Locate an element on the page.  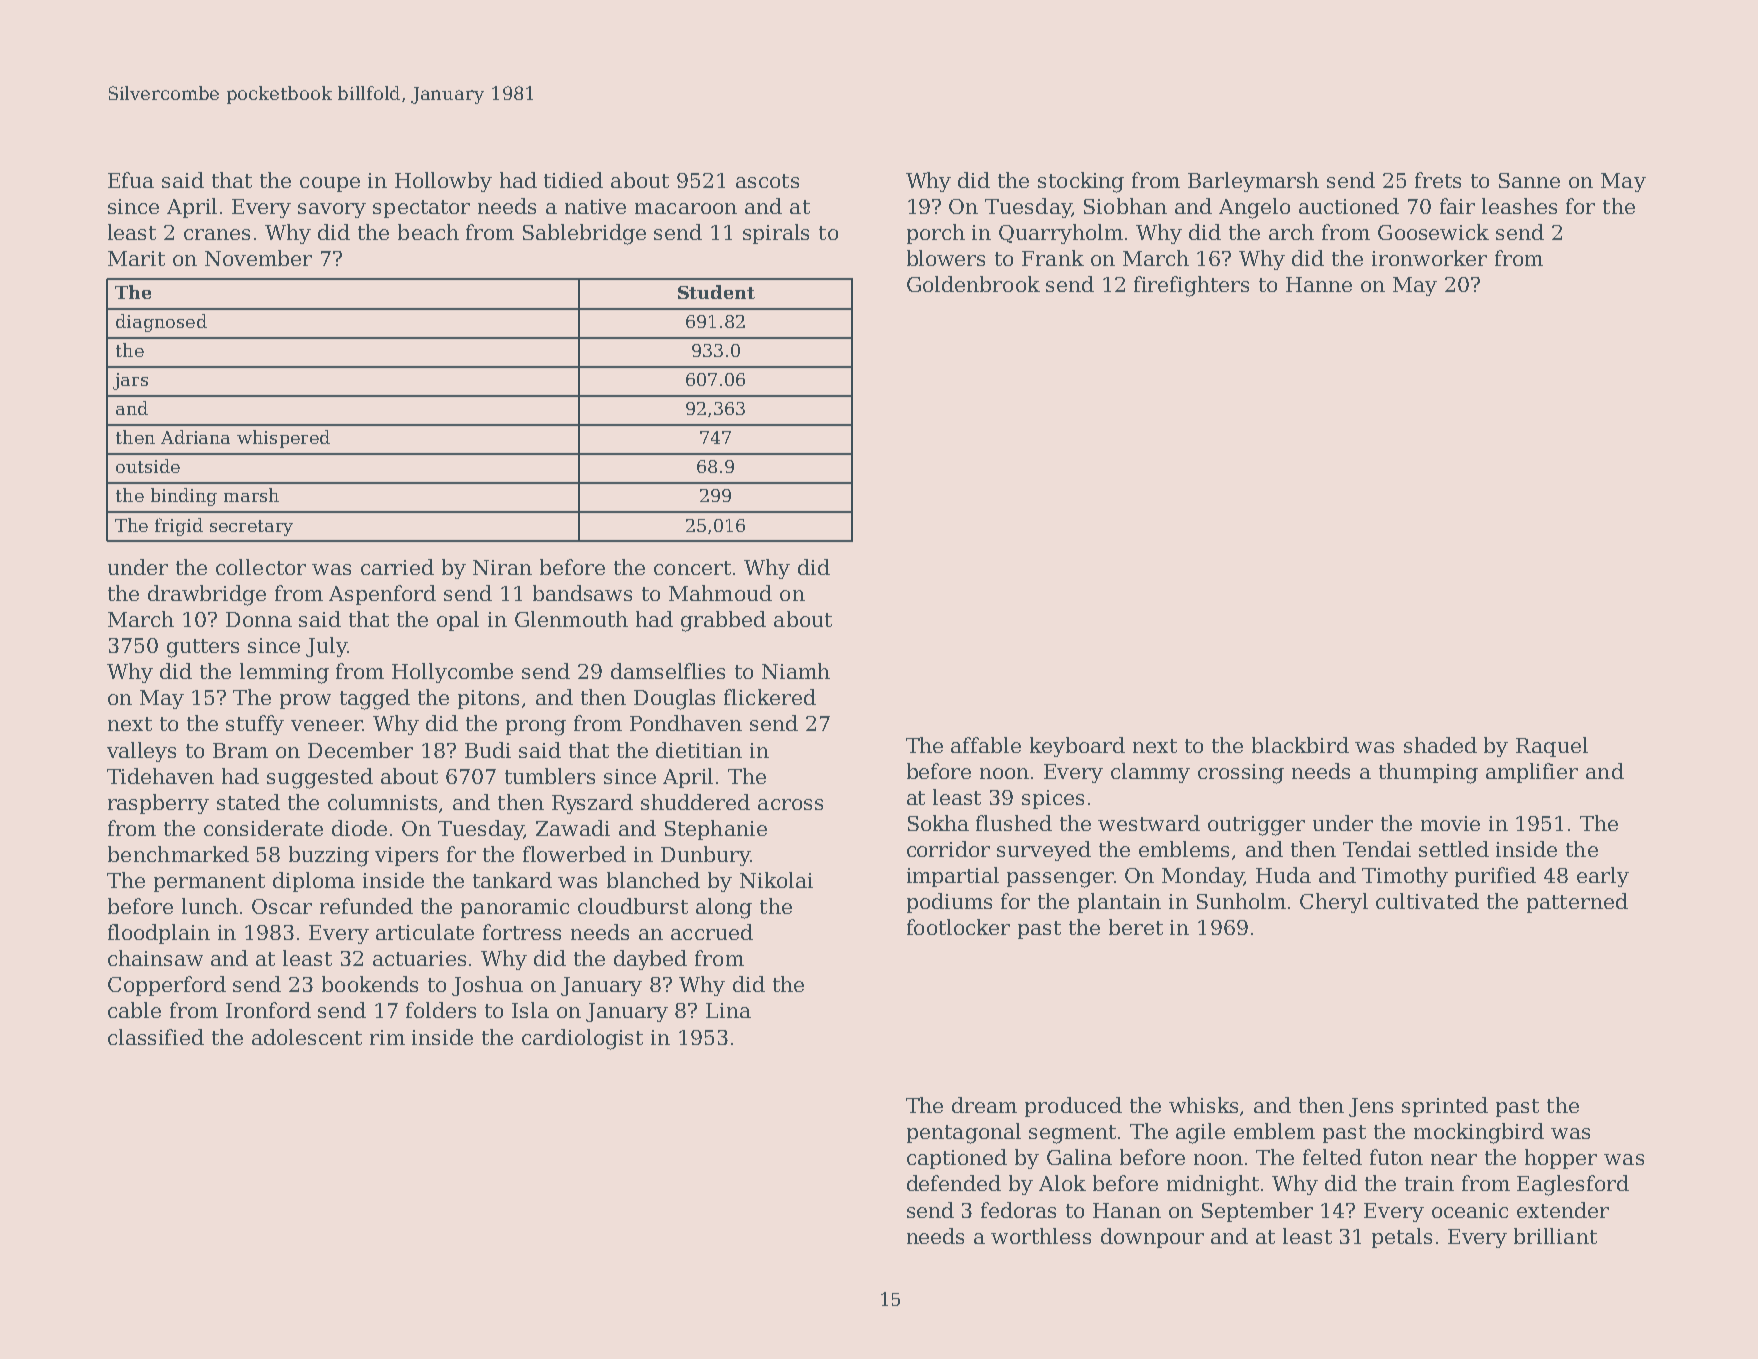
Mahmoud is located at coordinates (720, 593).
